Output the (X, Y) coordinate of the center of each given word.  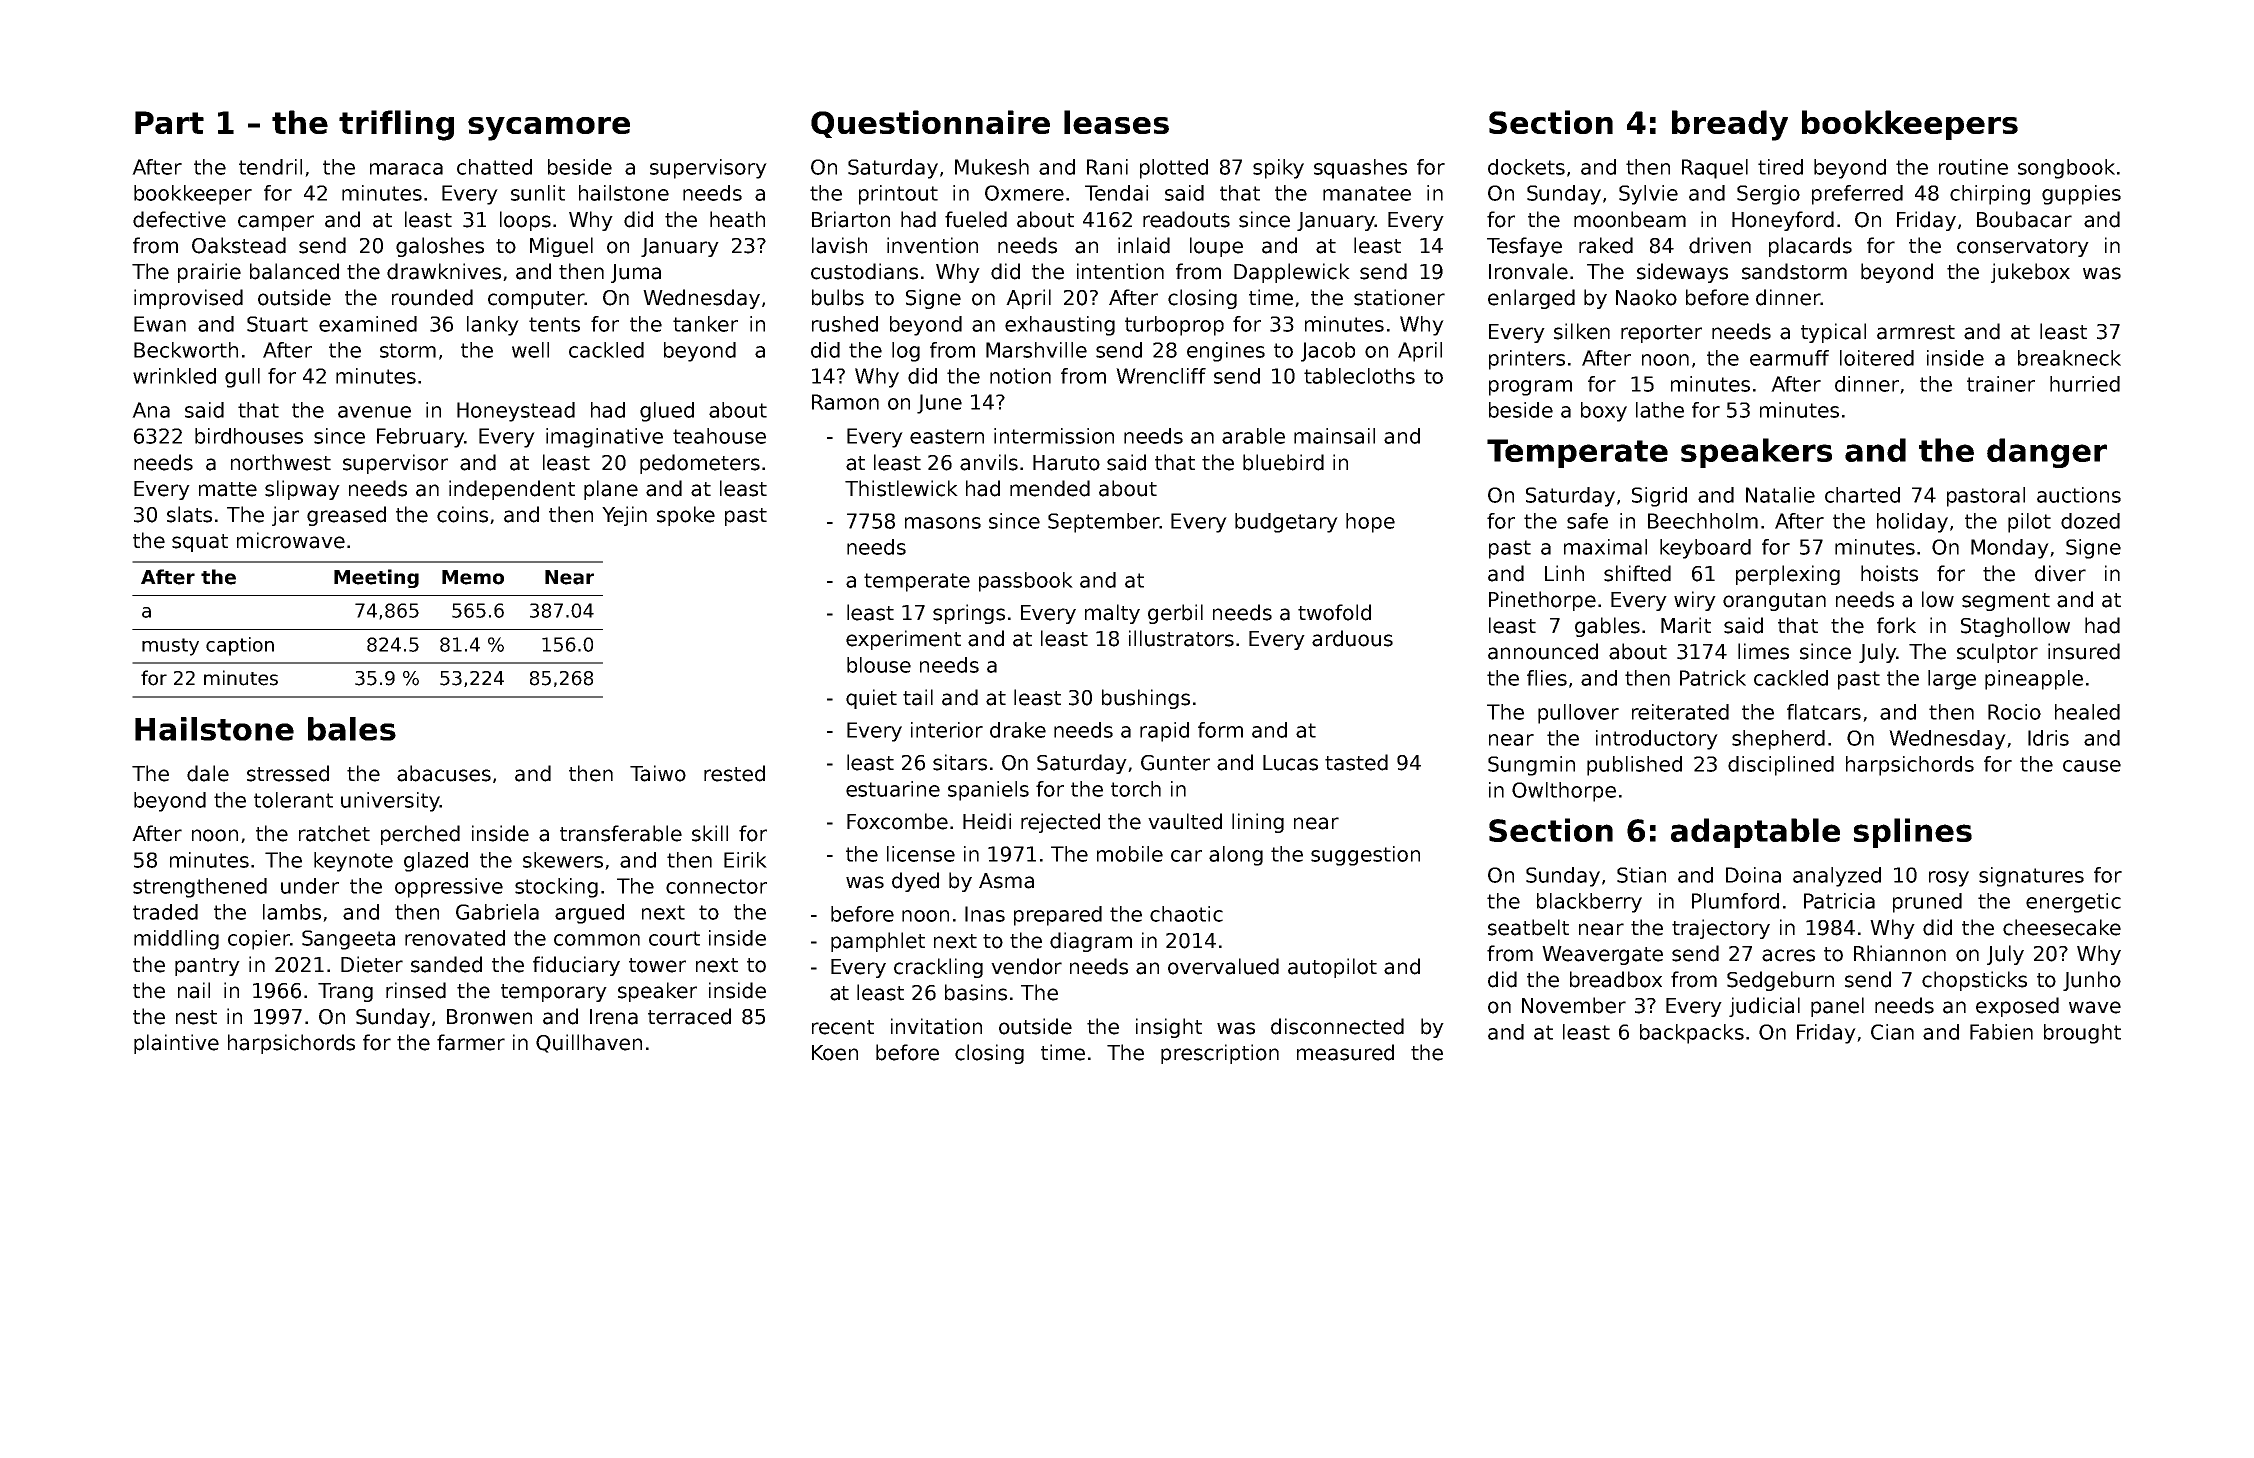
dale (208, 773)
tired (1780, 167)
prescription (1220, 1054)
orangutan (1774, 602)
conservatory (2023, 248)
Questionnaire (930, 124)
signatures (2031, 877)
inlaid (1144, 245)
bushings (1146, 699)
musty (170, 647)
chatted (494, 167)
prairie (209, 273)
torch (1136, 789)
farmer (471, 1042)
